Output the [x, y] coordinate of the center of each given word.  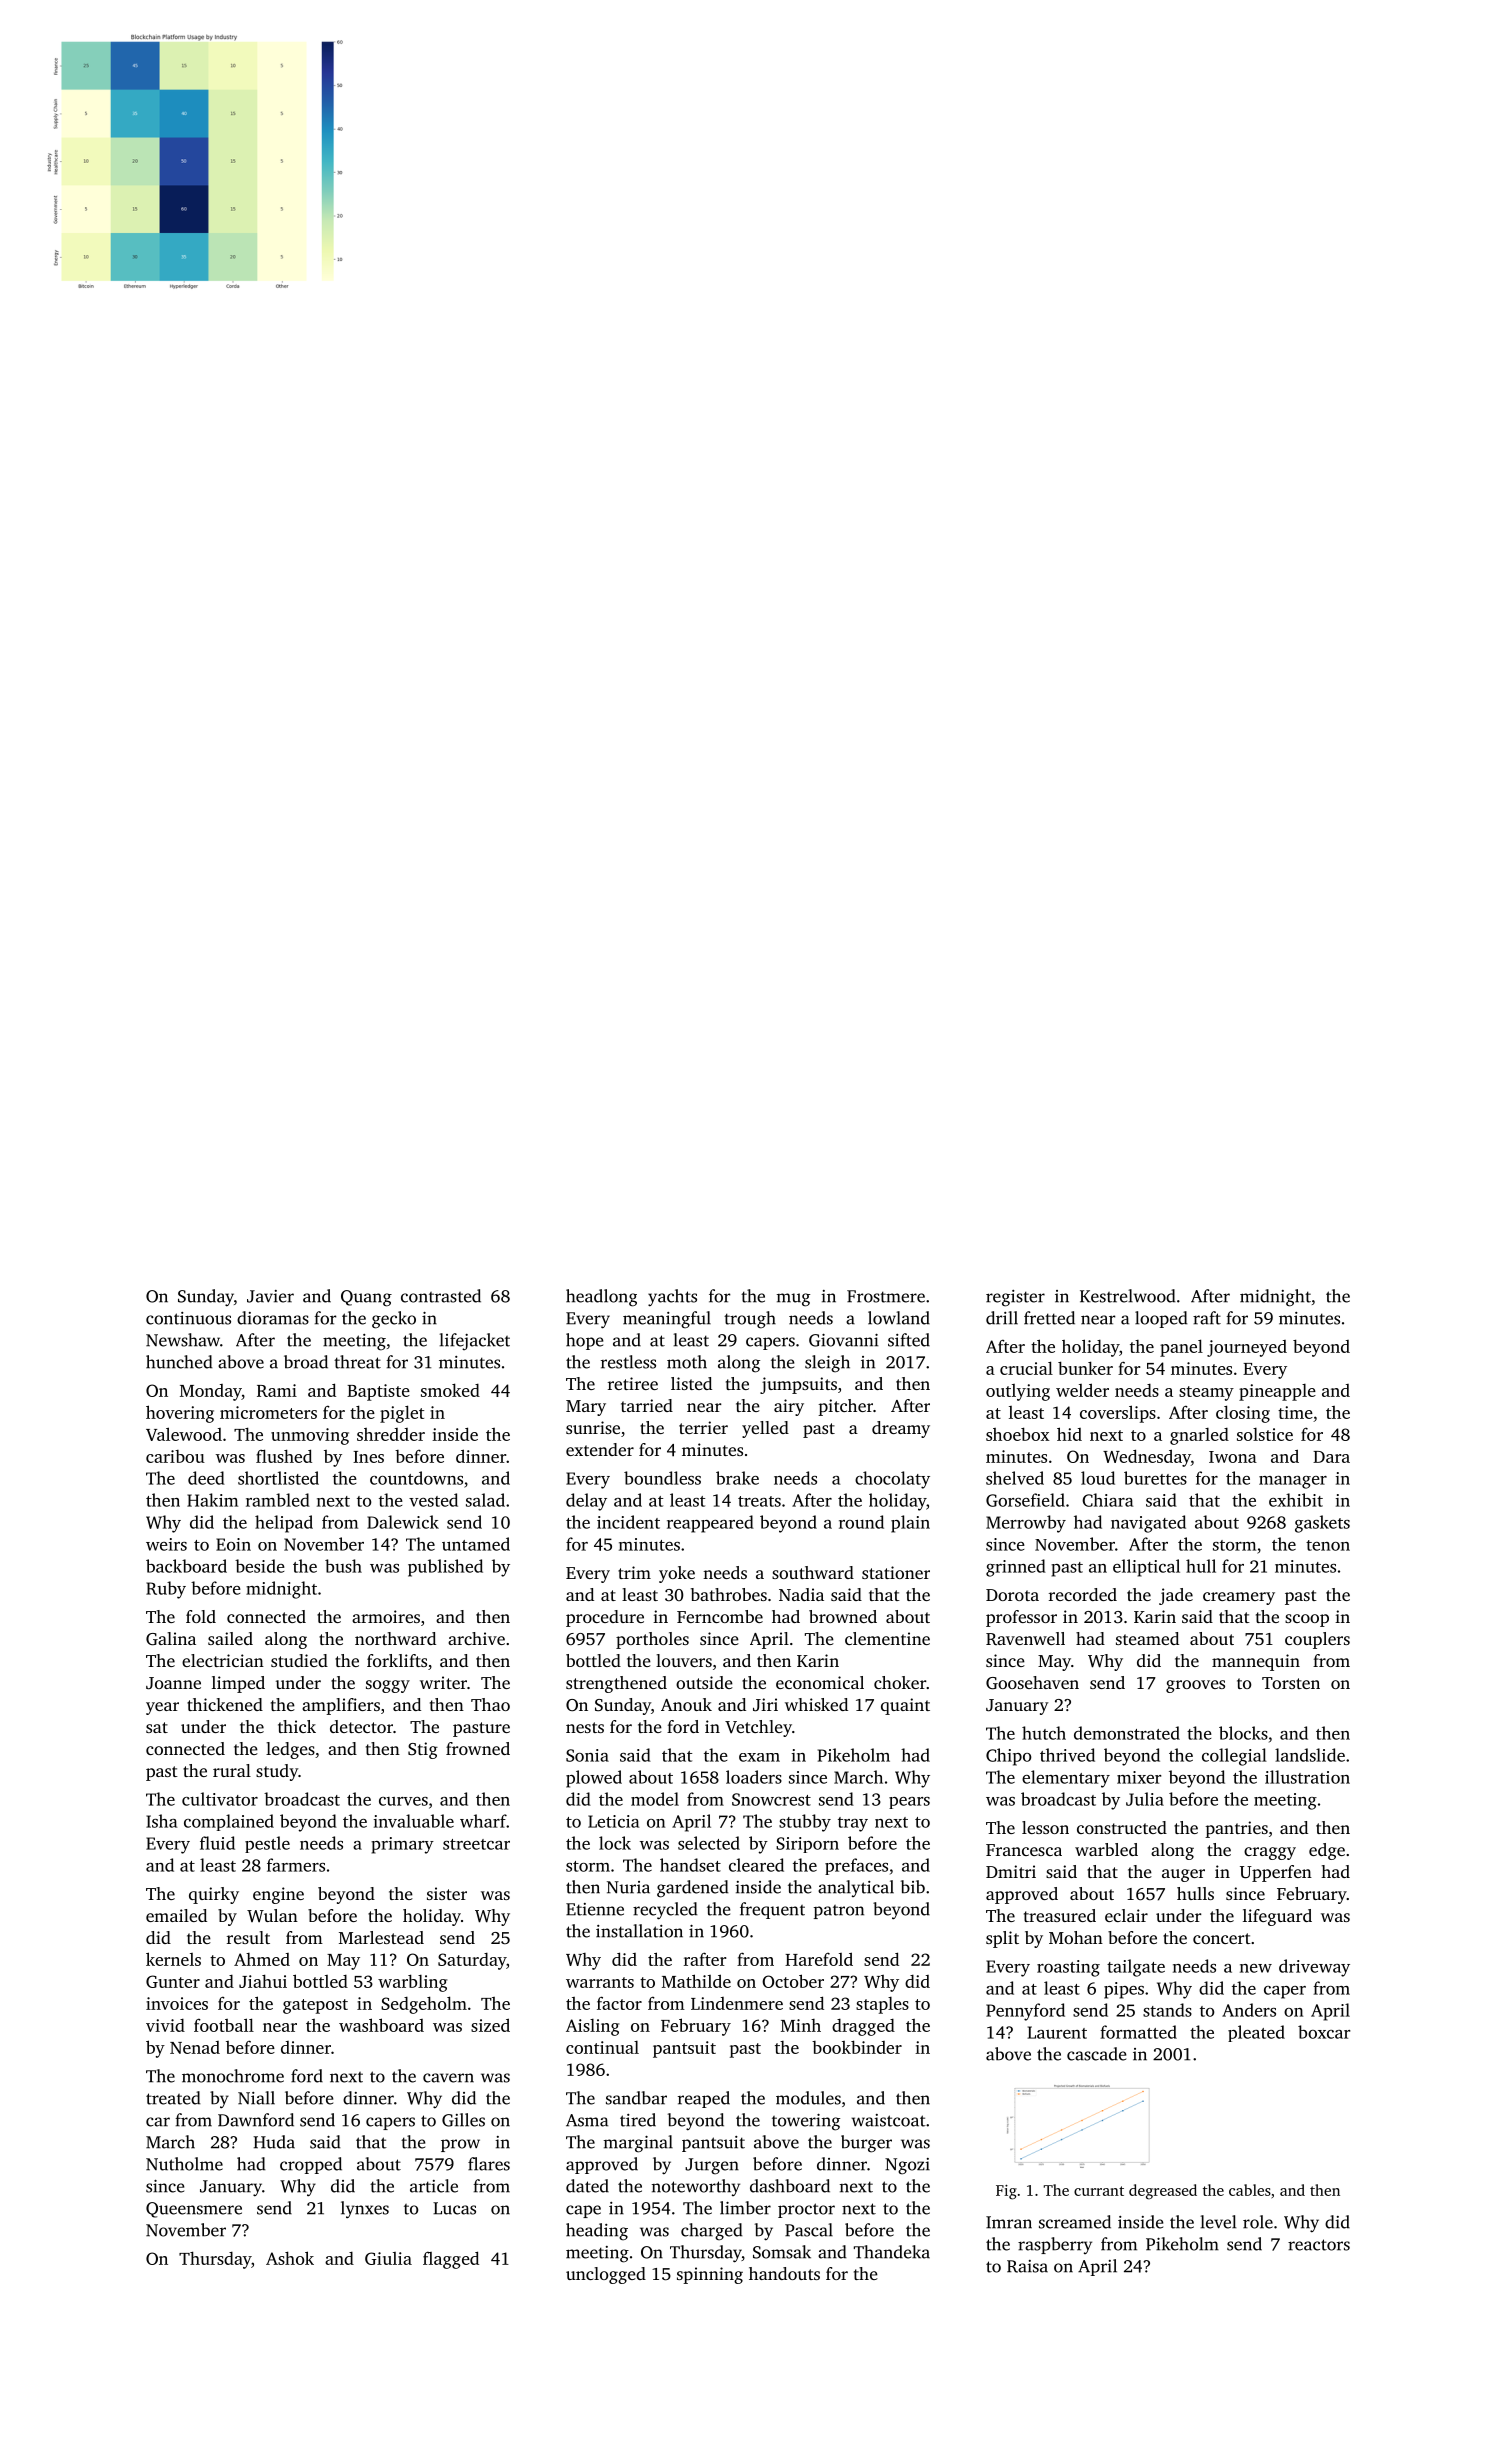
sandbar [636, 2098]
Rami [277, 1390]
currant [1099, 2191]
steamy [1206, 1393]
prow [460, 2145]
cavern [448, 2078]
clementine [887, 1638]
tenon [1328, 1545]
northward [395, 1638]
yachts [672, 1298]
